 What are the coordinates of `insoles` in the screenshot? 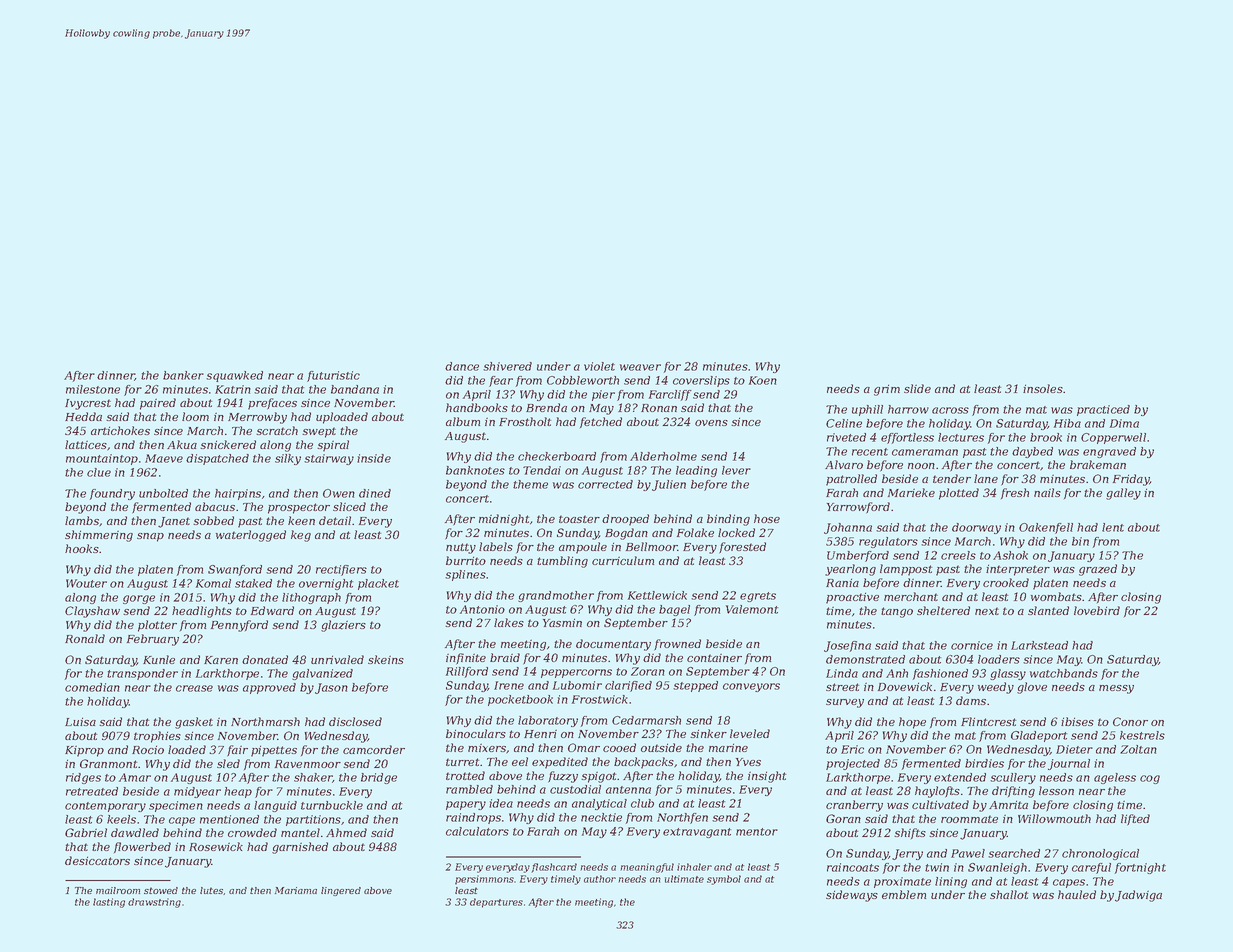 It's located at (1043, 388).
